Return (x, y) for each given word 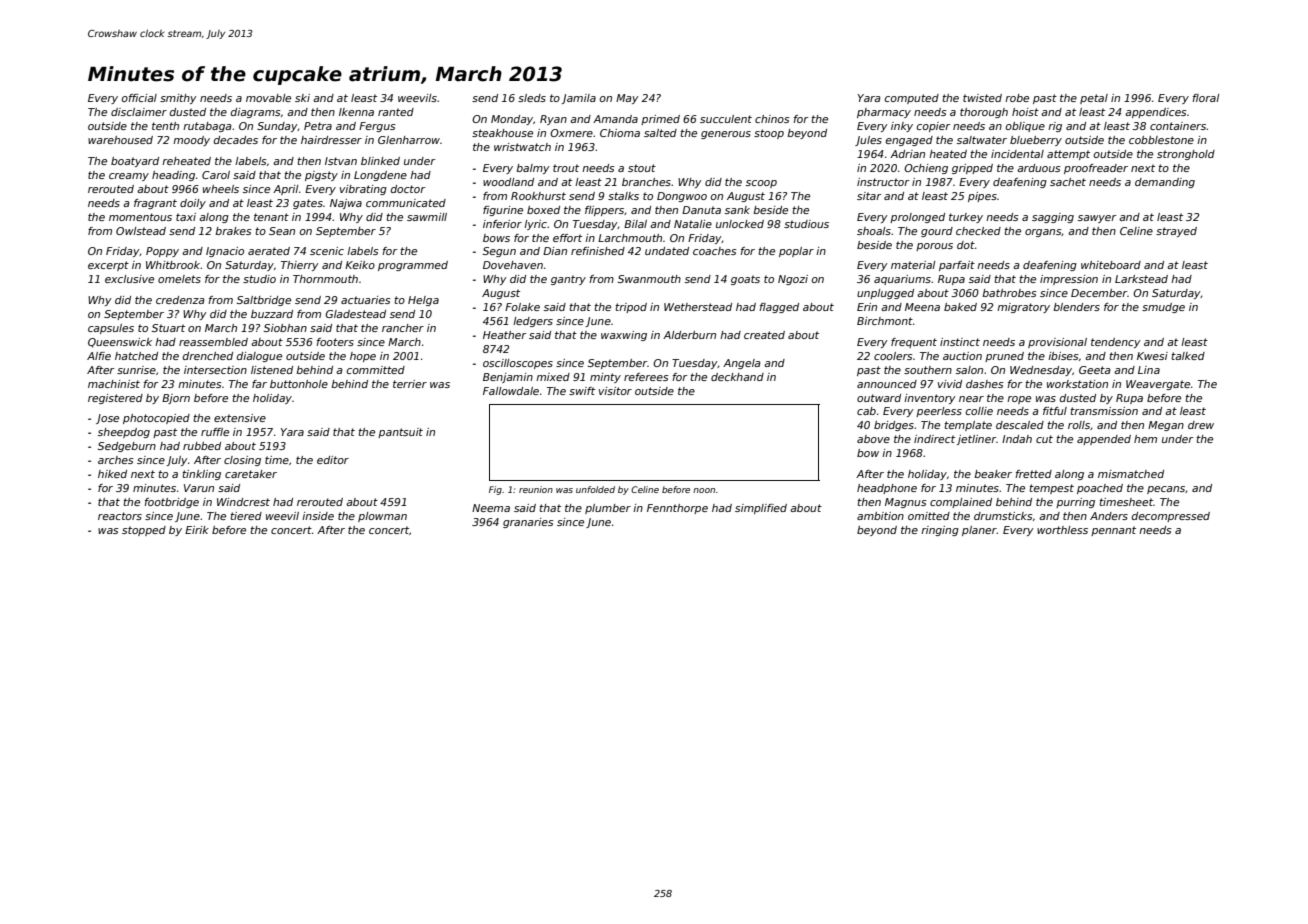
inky (902, 127)
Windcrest (243, 502)
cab (866, 411)
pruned (1004, 357)
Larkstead (1141, 279)
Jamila (579, 99)
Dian (555, 251)
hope (363, 357)
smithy (178, 99)
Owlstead (141, 231)
